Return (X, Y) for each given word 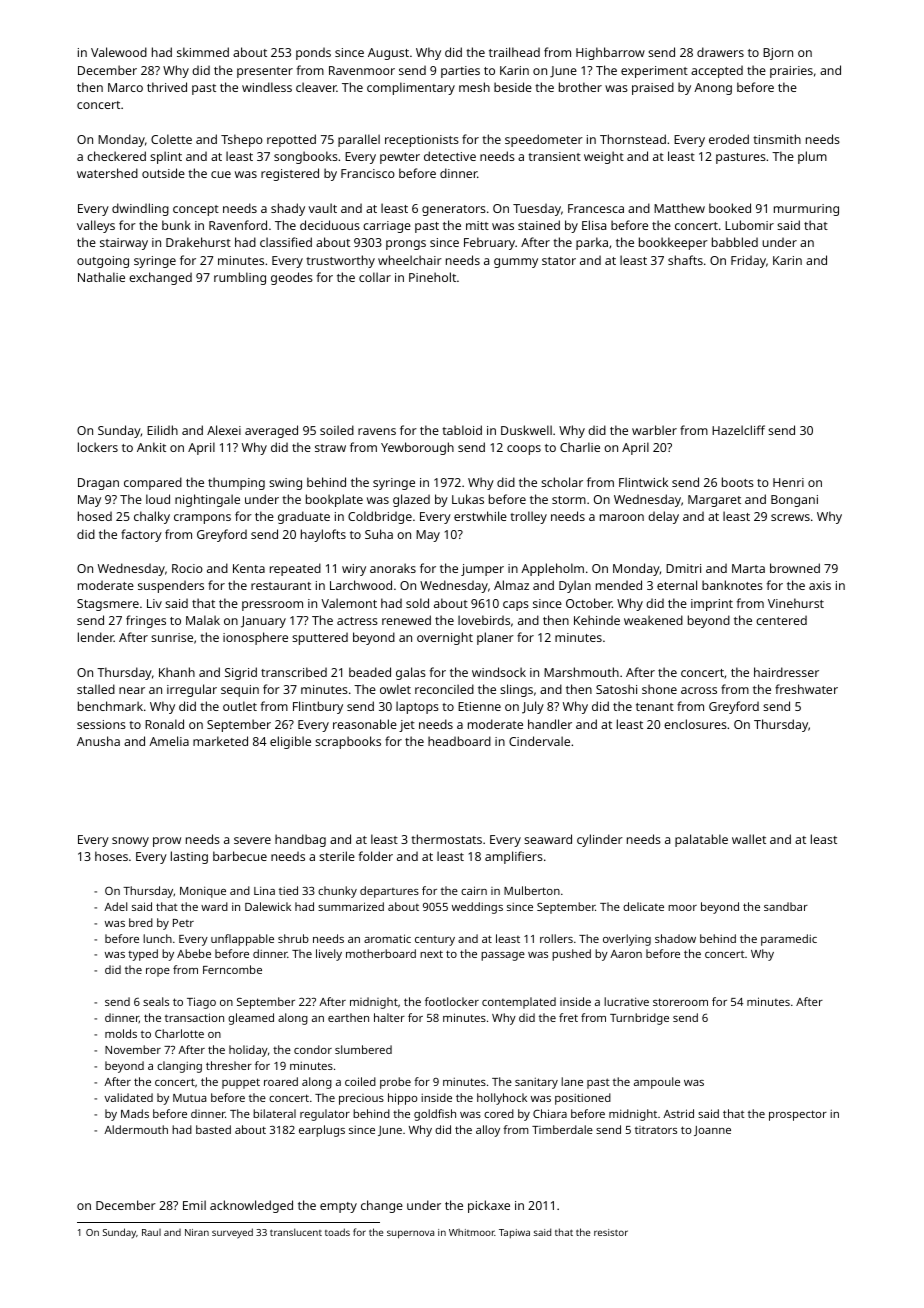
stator (559, 261)
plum (812, 157)
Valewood (119, 52)
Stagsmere (108, 605)
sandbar (786, 906)
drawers (720, 52)
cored (499, 1113)
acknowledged (251, 1206)
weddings (477, 908)
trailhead (514, 52)
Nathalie (101, 277)
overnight (445, 638)
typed (143, 955)
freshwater (806, 689)
